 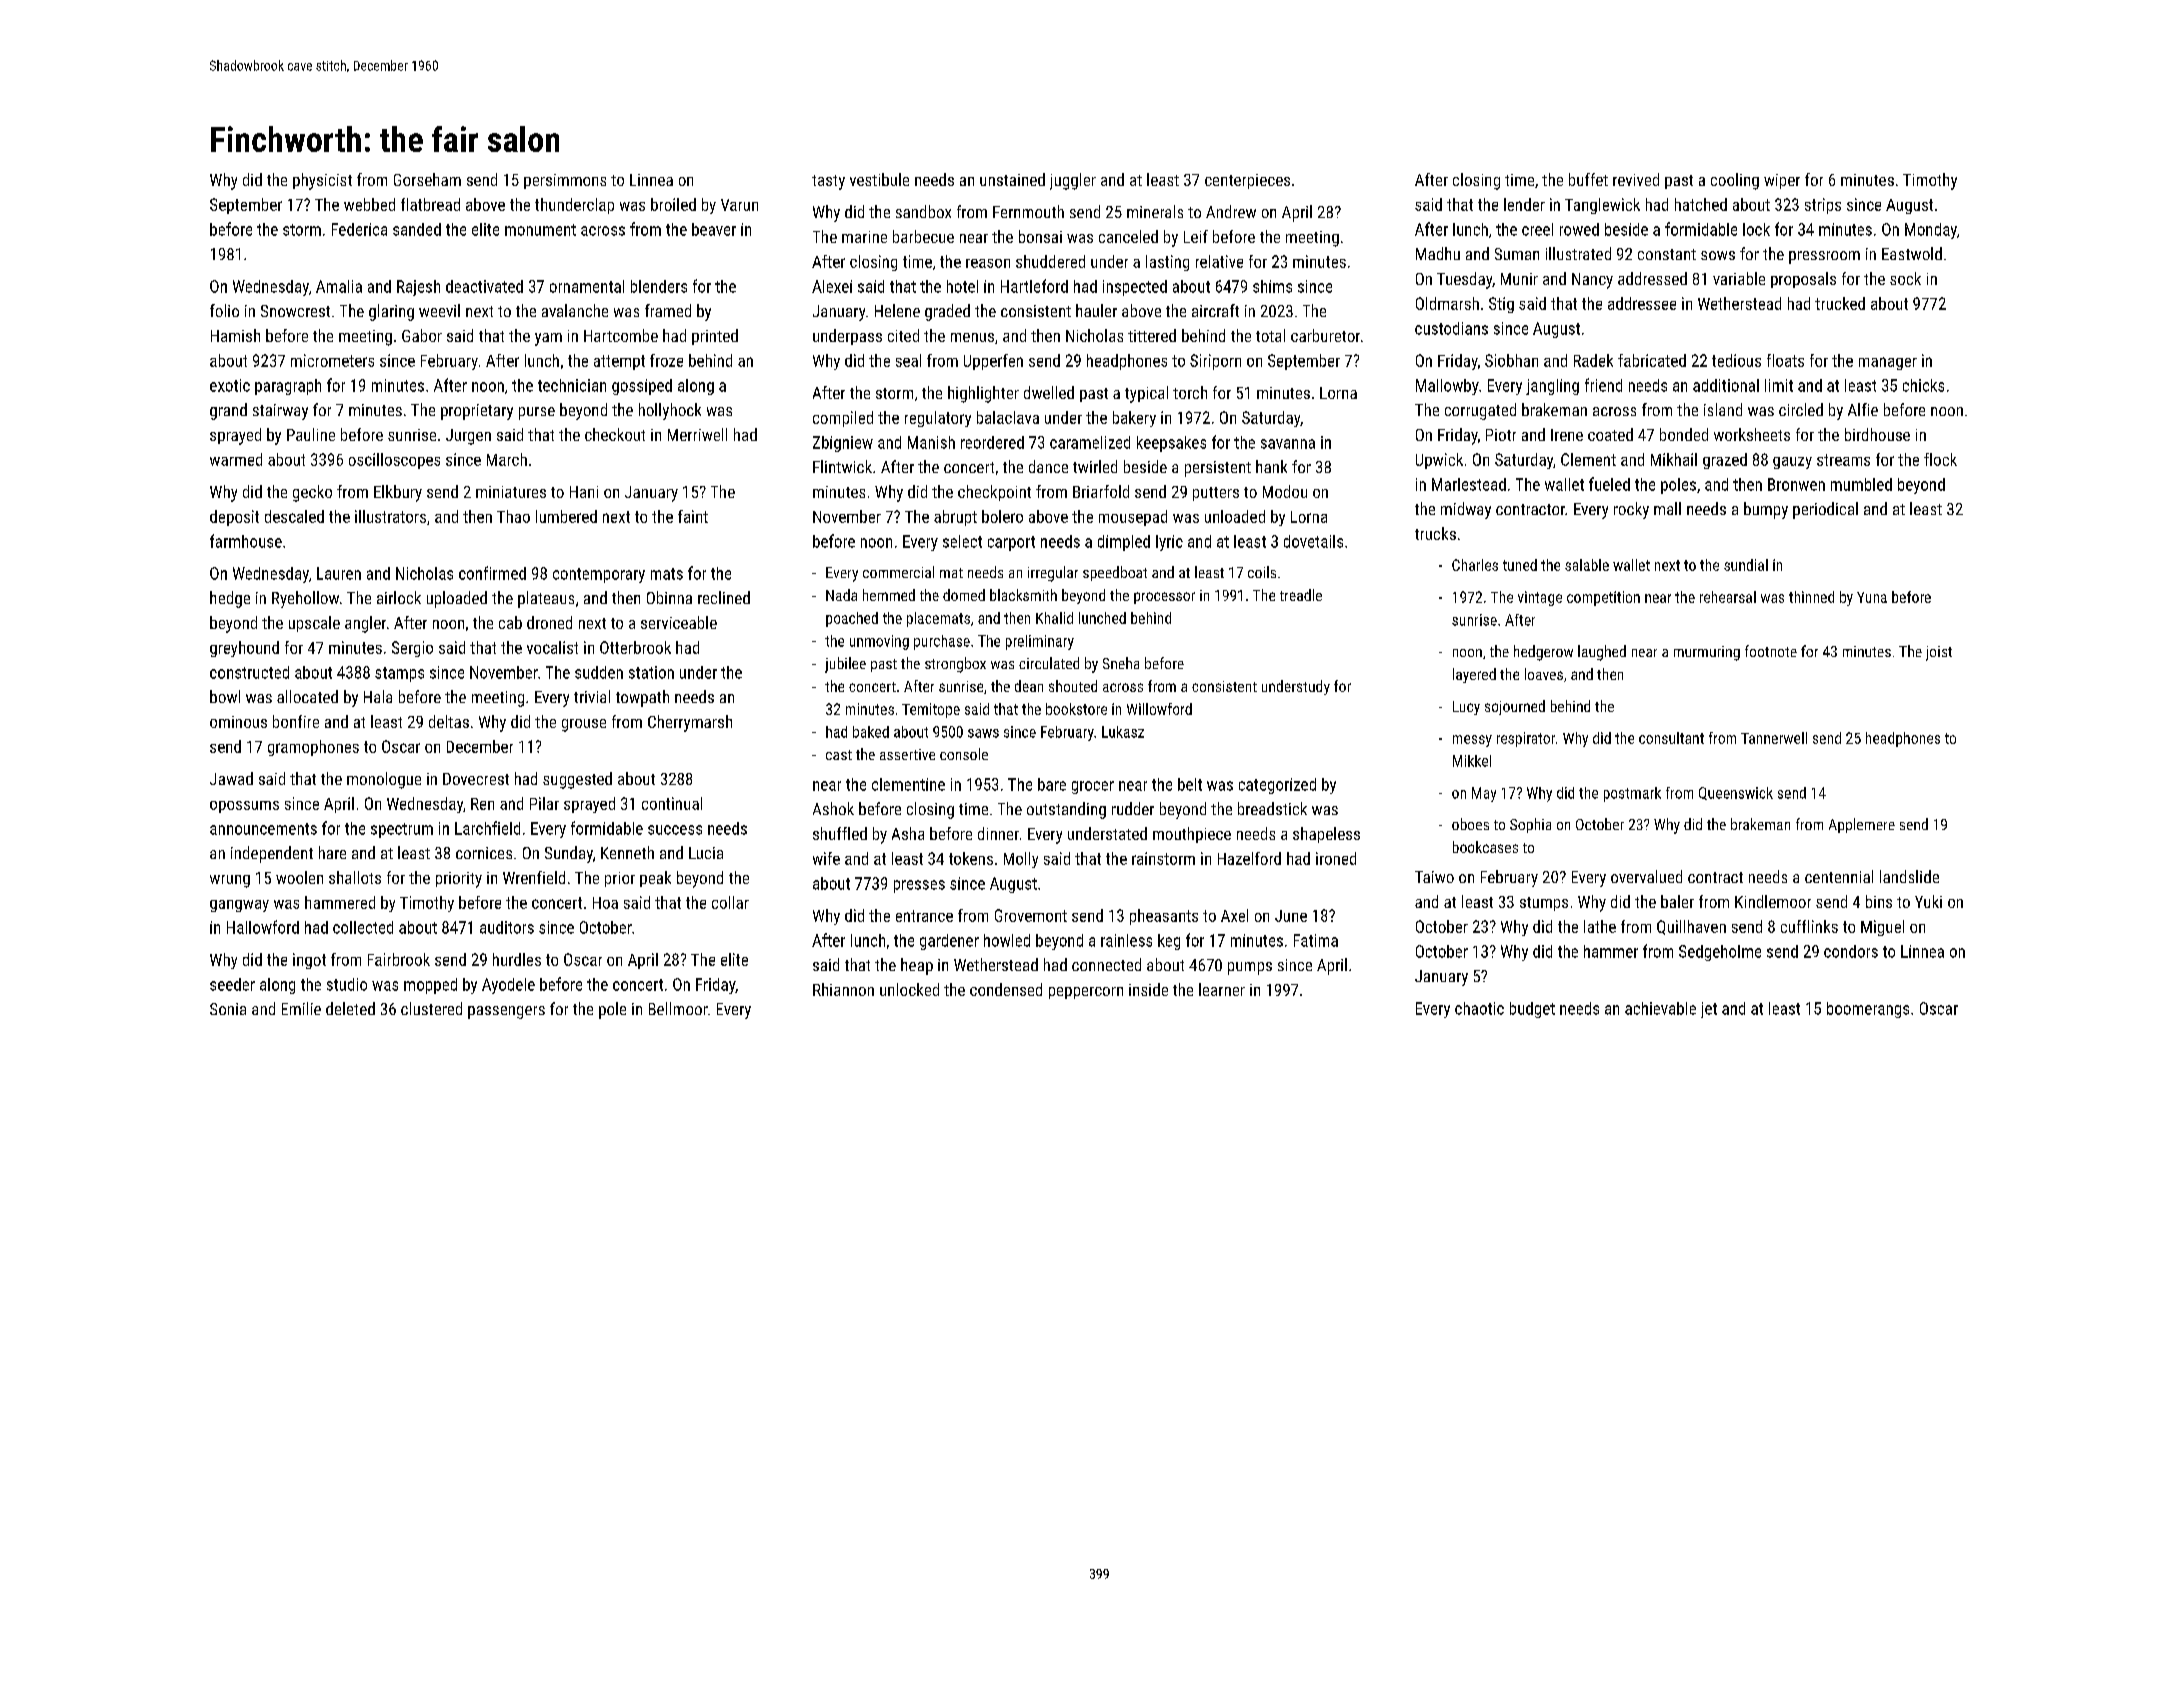 I want to click on outstanding, so click(x=1066, y=810).
